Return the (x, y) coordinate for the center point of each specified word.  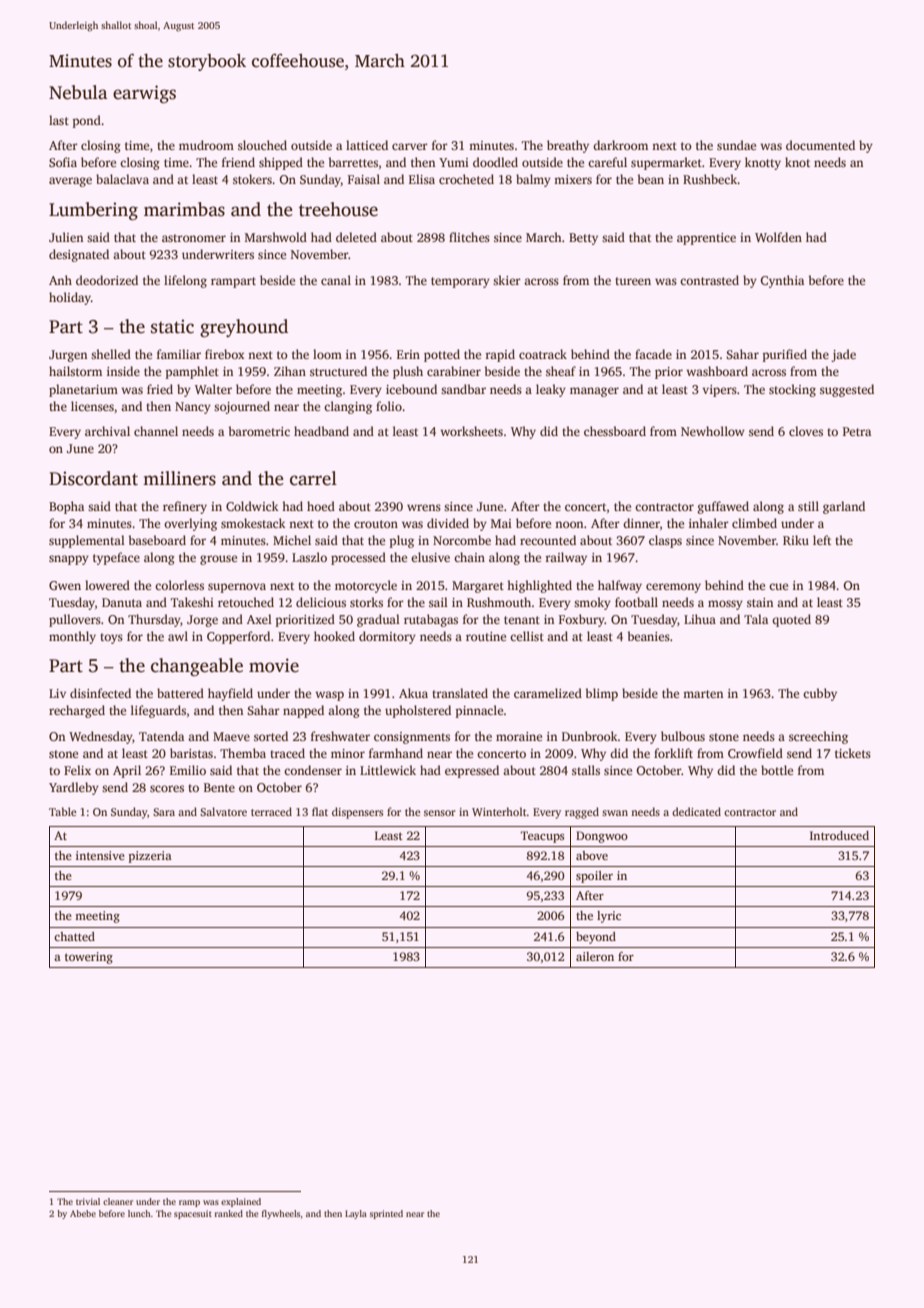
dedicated (696, 811)
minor (348, 753)
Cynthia (782, 281)
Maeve (231, 736)
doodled (495, 162)
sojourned (242, 407)
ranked (229, 1213)
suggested (847, 390)
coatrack (543, 354)
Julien (66, 237)
